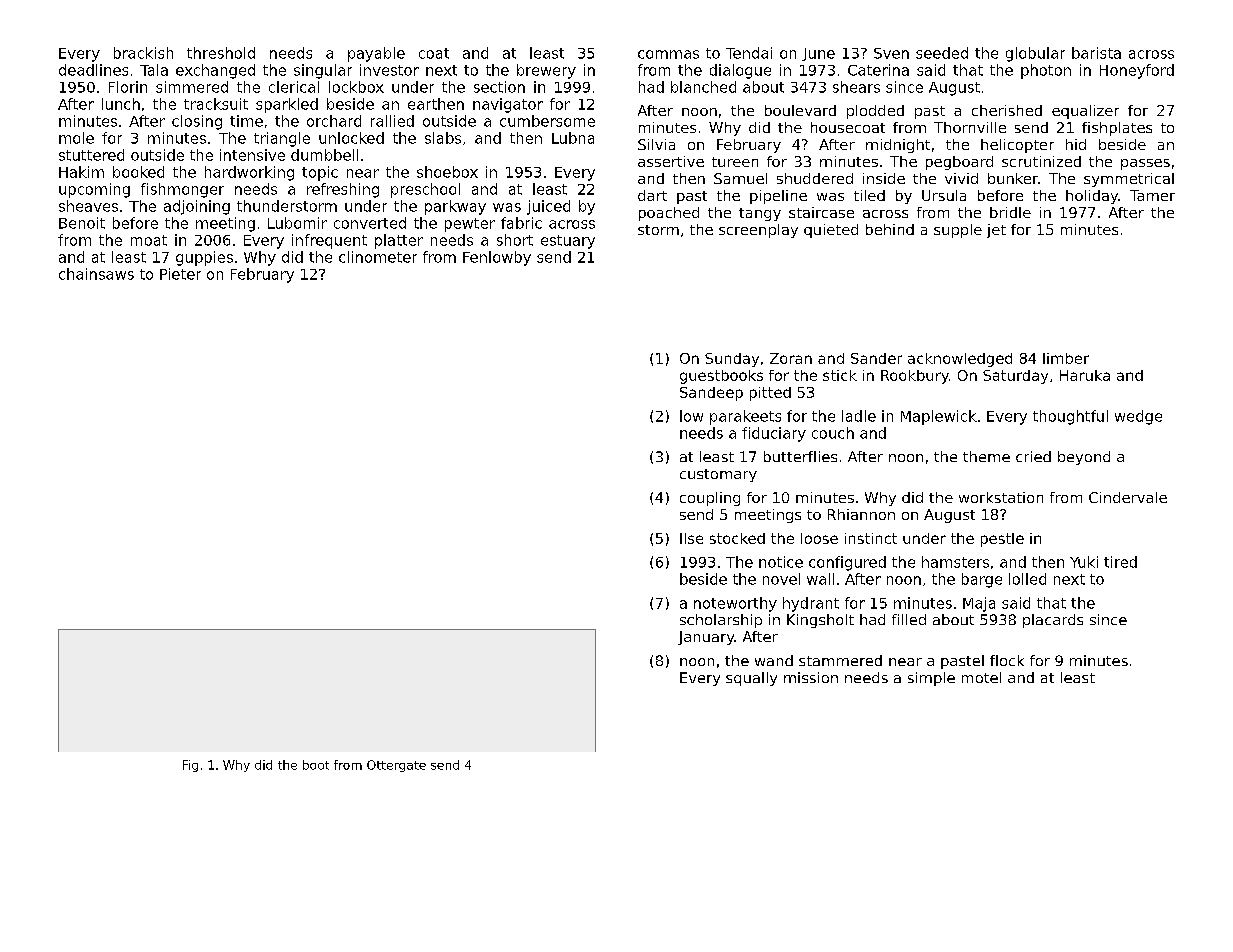 This page has height=952, width=1233. Describe the element at coordinates (706, 638) in the page. I see `January` at that location.
